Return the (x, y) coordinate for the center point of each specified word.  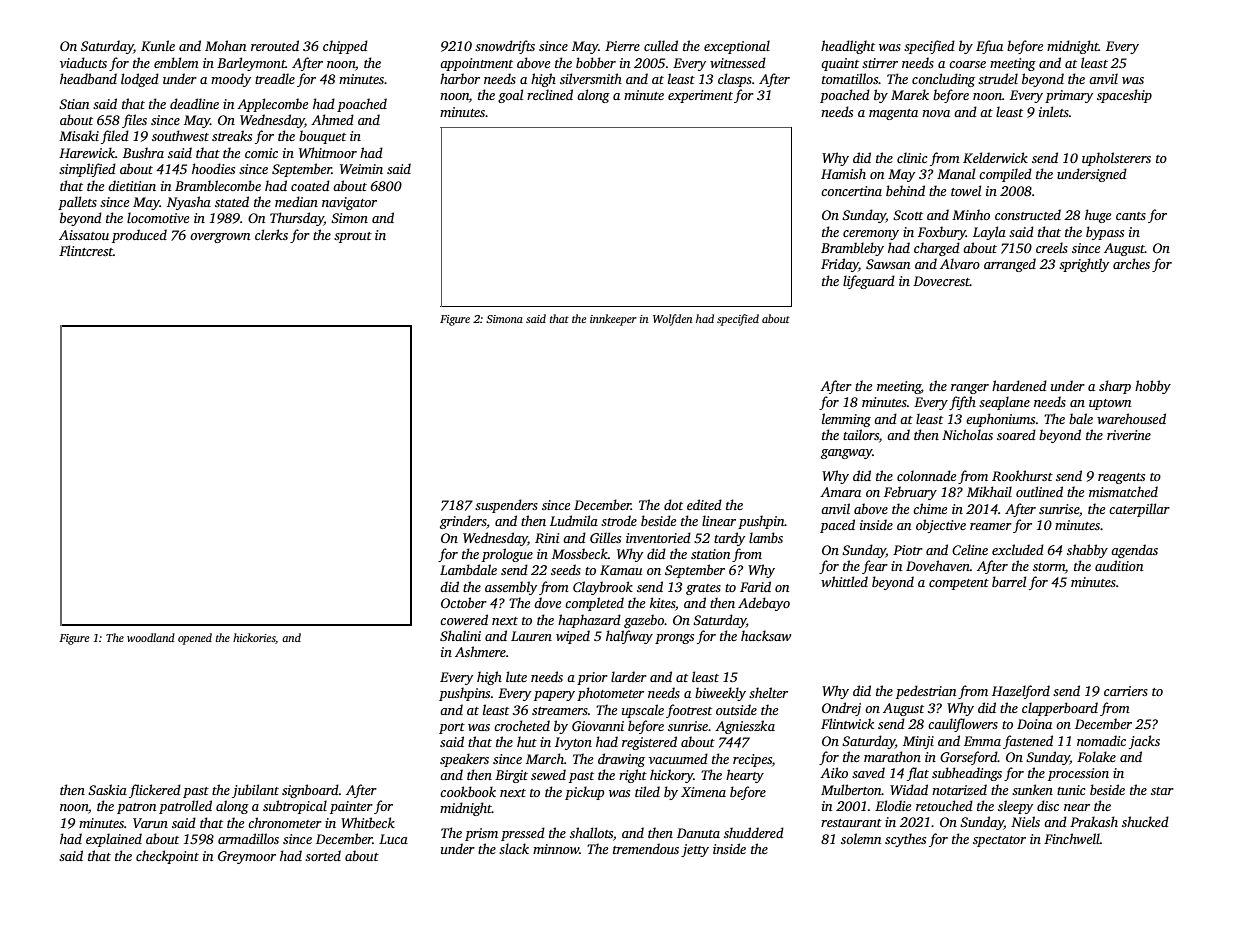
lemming (846, 420)
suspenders (506, 506)
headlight (848, 47)
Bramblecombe (218, 185)
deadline (194, 103)
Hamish (843, 173)
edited (704, 504)
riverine (1129, 435)
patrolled (185, 807)
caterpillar (1139, 510)
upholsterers (1116, 159)
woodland (151, 637)
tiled (647, 791)
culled (661, 45)
